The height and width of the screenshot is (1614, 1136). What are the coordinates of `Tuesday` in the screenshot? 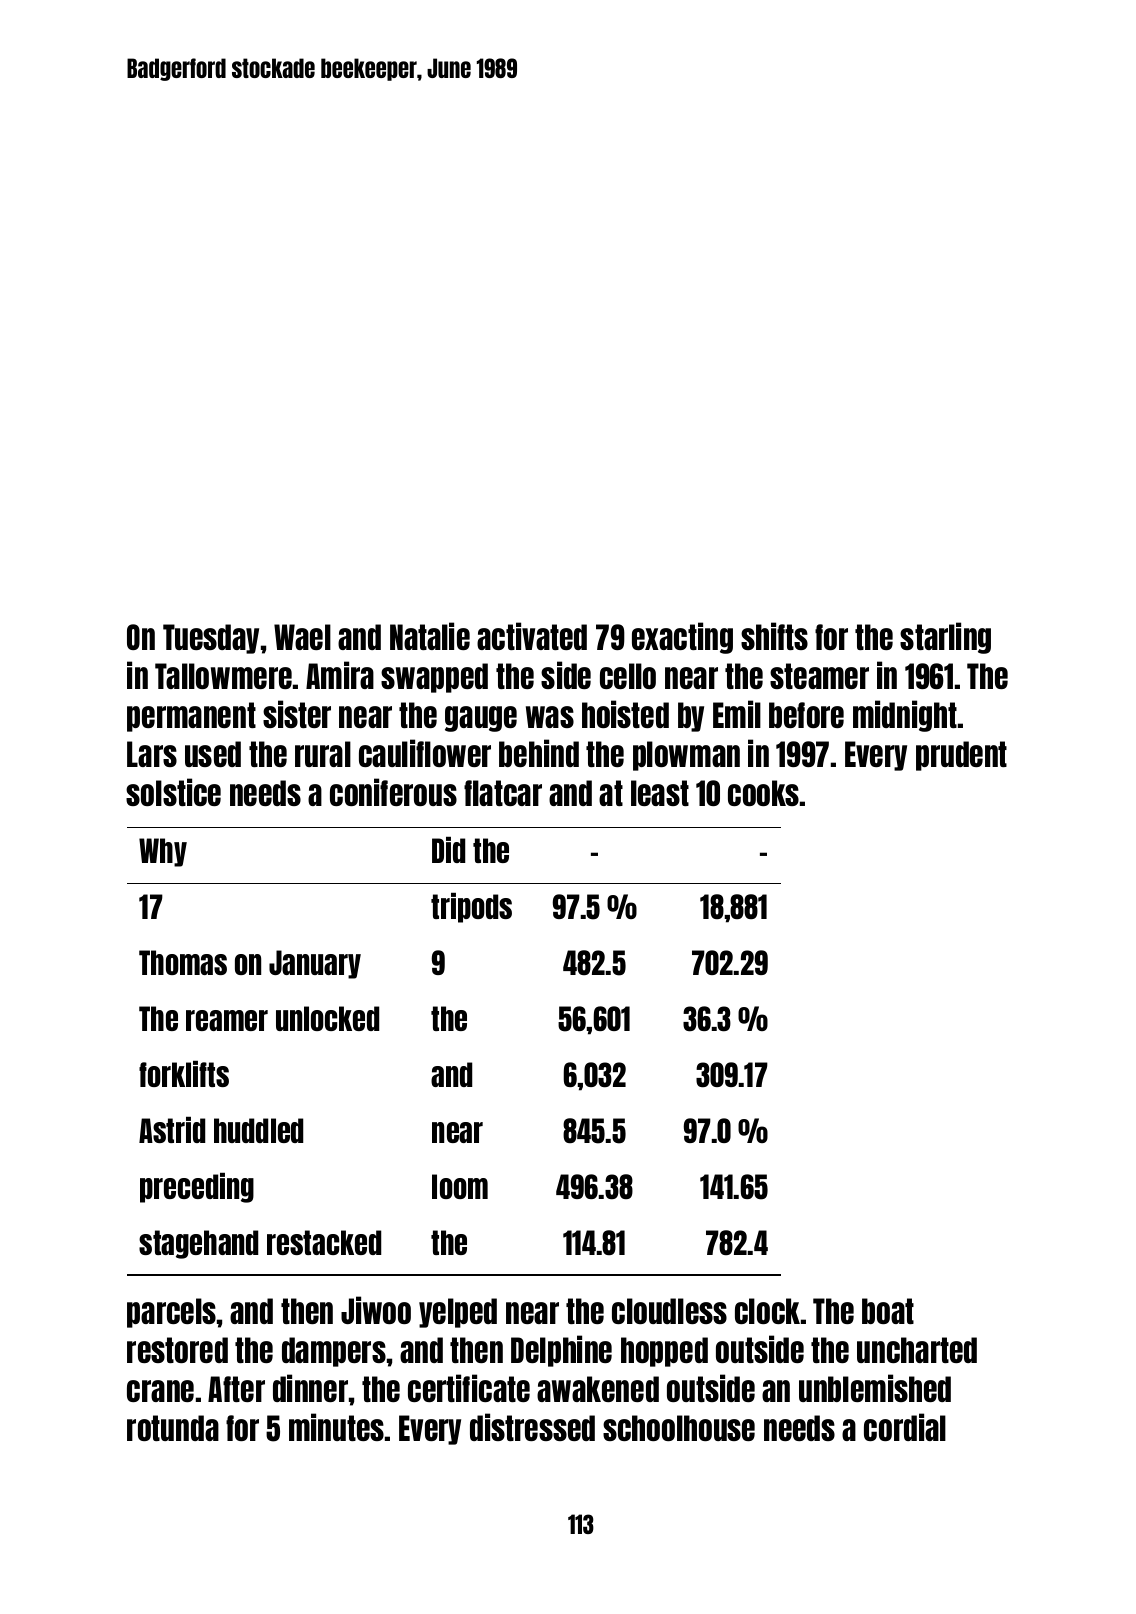 It's located at (211, 639).
